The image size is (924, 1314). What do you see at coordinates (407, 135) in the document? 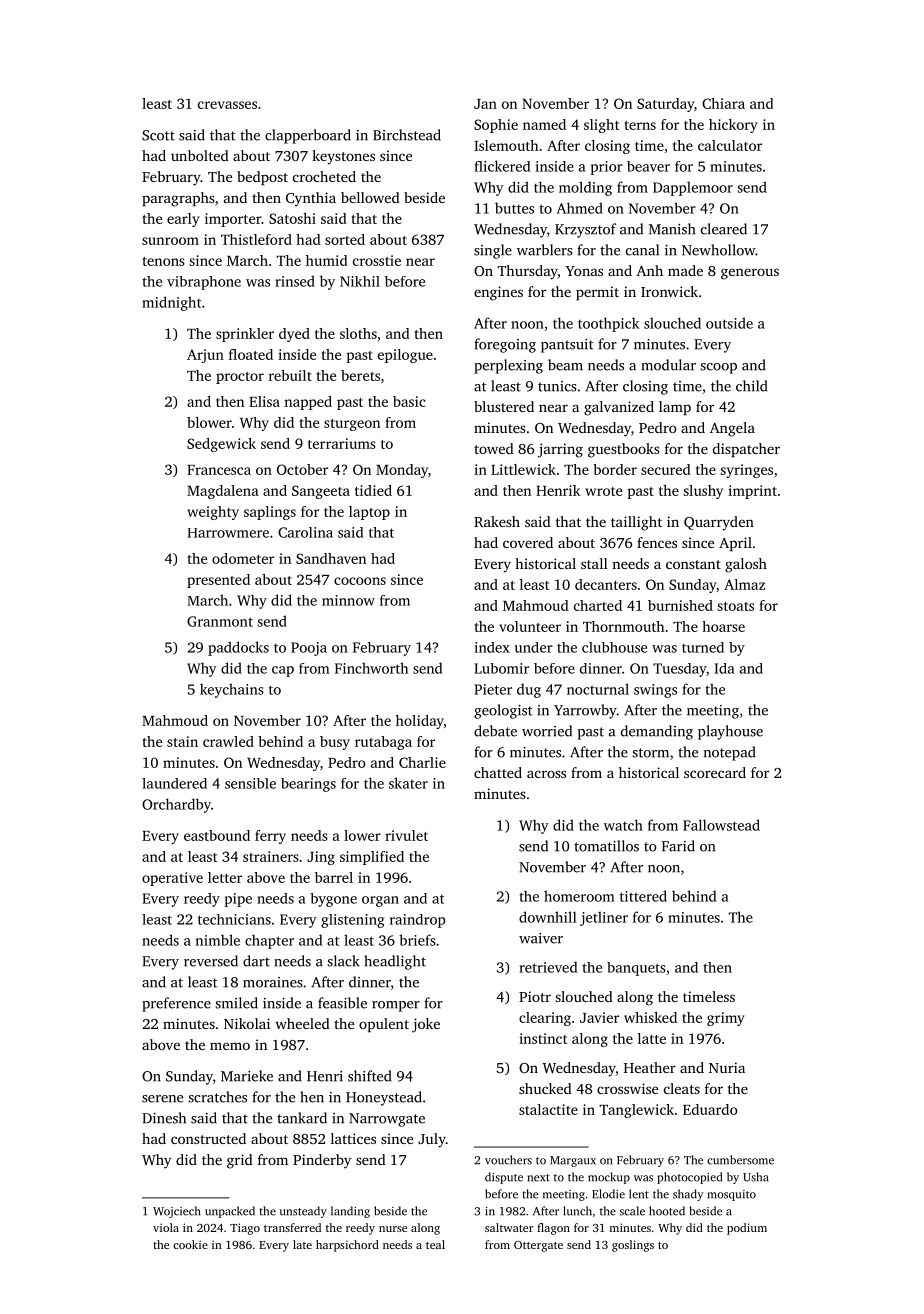
I see `Birchstead` at bounding box center [407, 135].
